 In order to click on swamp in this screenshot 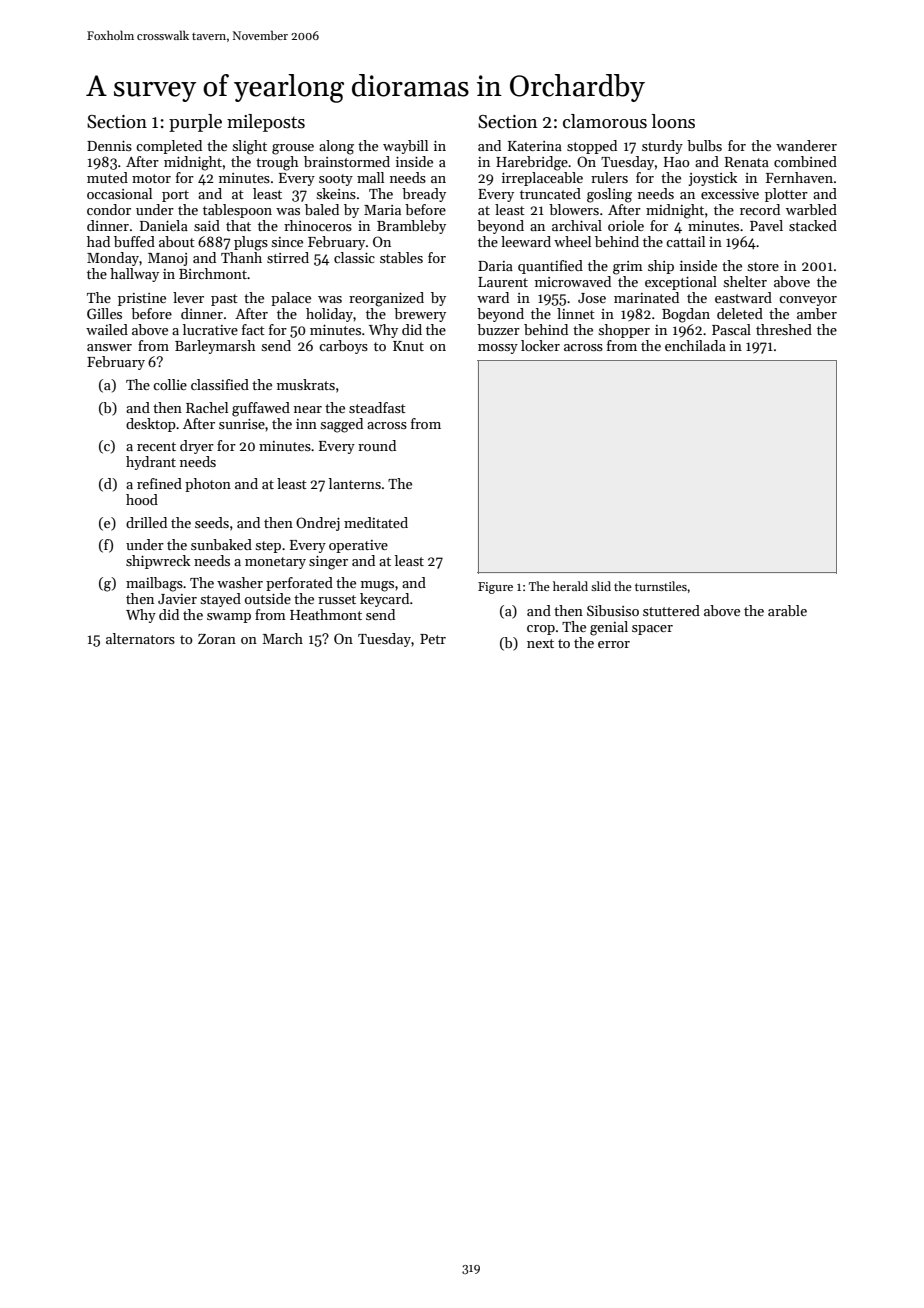, I will do `click(229, 618)`.
